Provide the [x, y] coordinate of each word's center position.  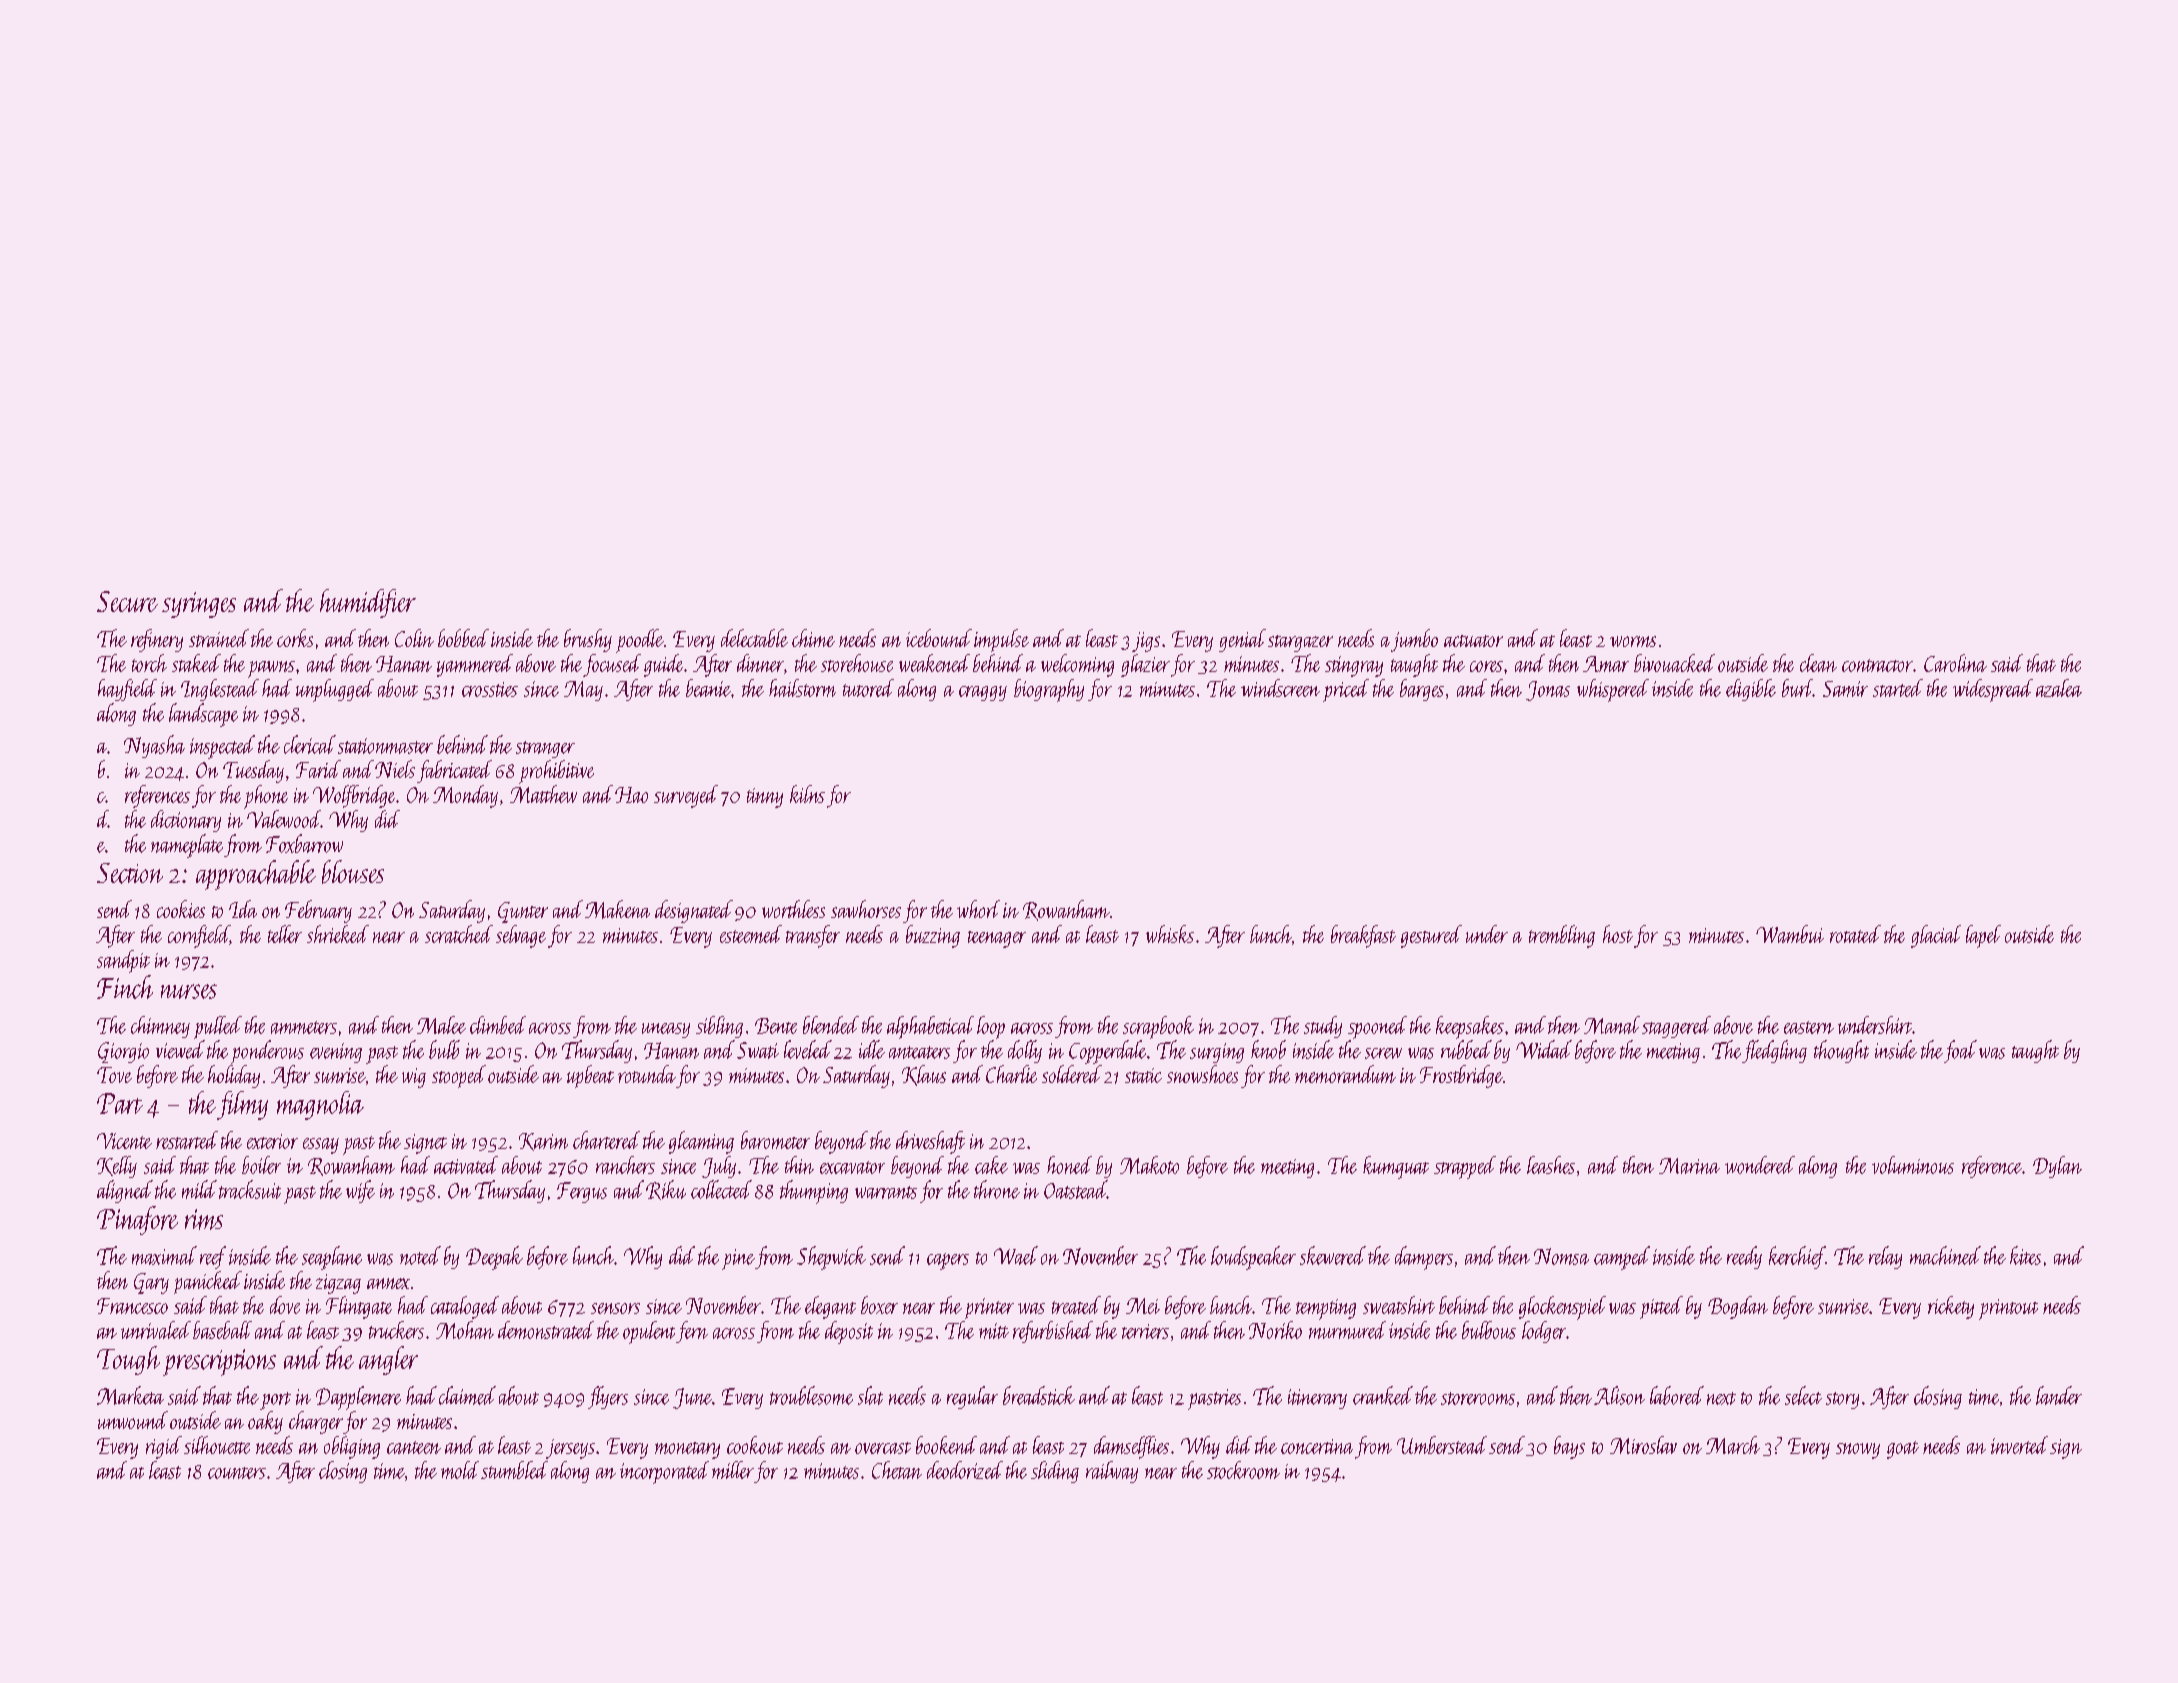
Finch [125, 987]
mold [460, 1470]
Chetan [897, 1470]
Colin [414, 638]
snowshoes [1202, 1074]
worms [1633, 641]
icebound [939, 638]
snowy [1858, 1451]
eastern [1809, 1027]
